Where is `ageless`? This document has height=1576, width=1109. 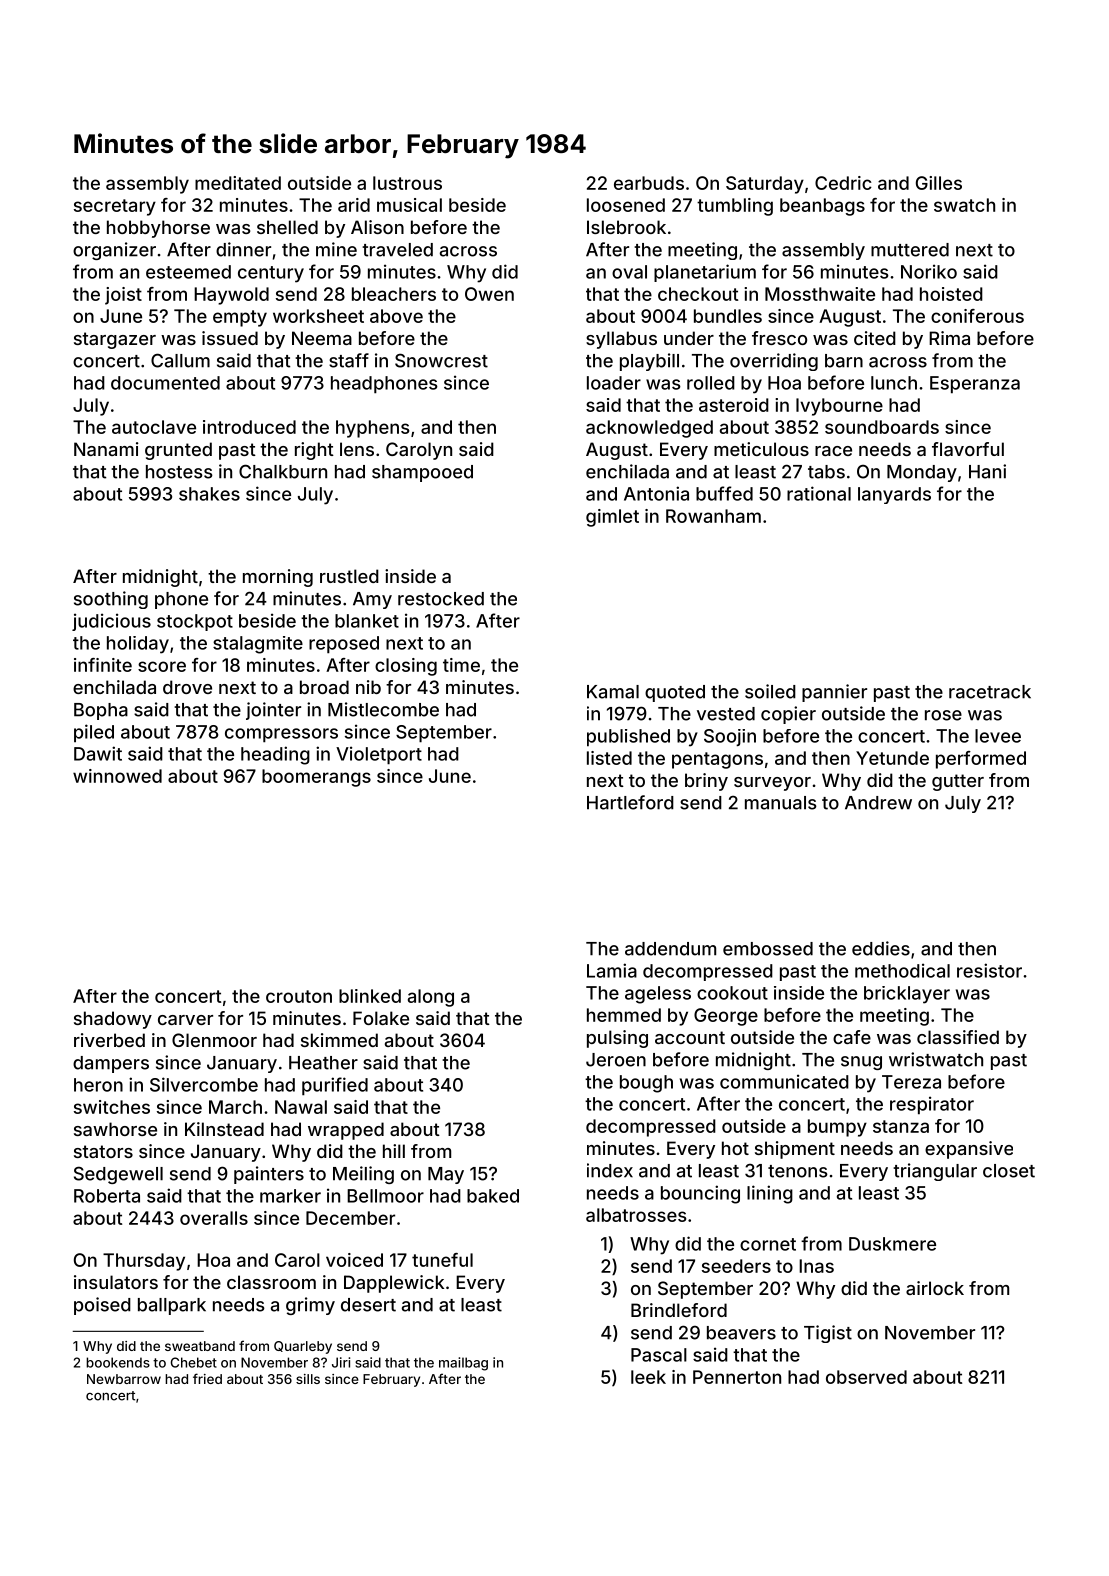
ageless is located at coordinates (658, 995).
